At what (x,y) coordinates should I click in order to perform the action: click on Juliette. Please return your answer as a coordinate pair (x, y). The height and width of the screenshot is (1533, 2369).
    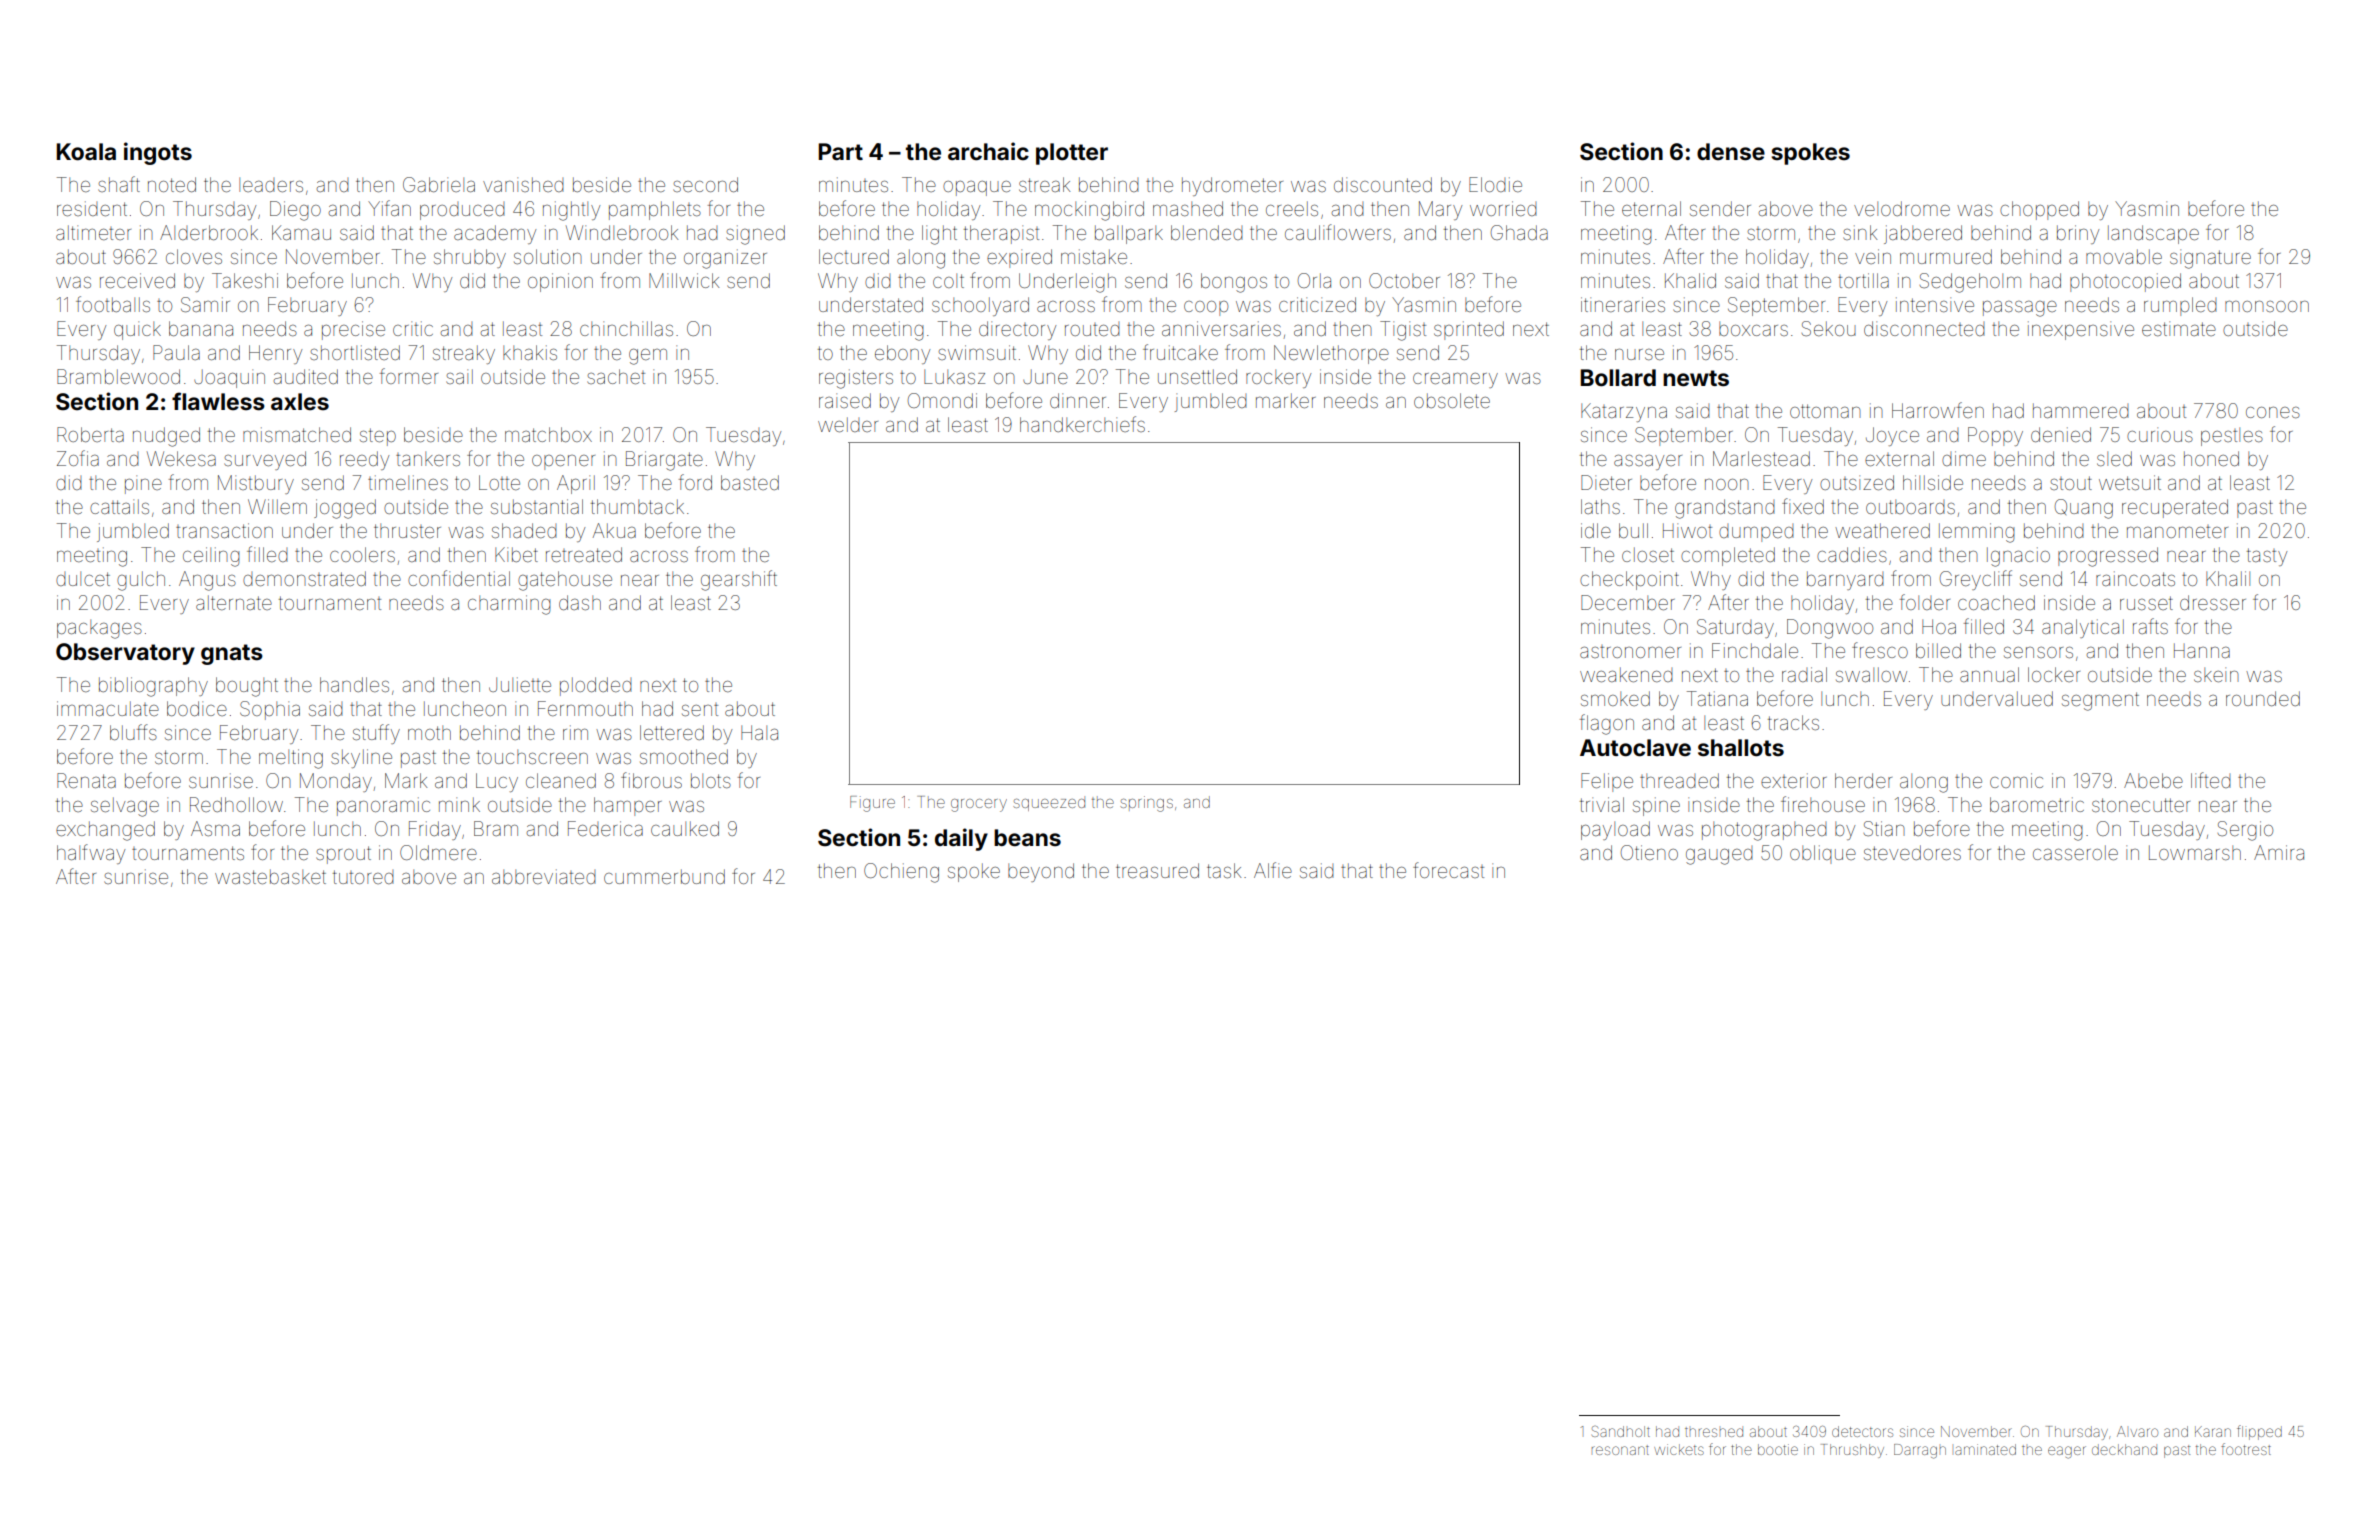
    Looking at the image, I should click on (520, 684).
